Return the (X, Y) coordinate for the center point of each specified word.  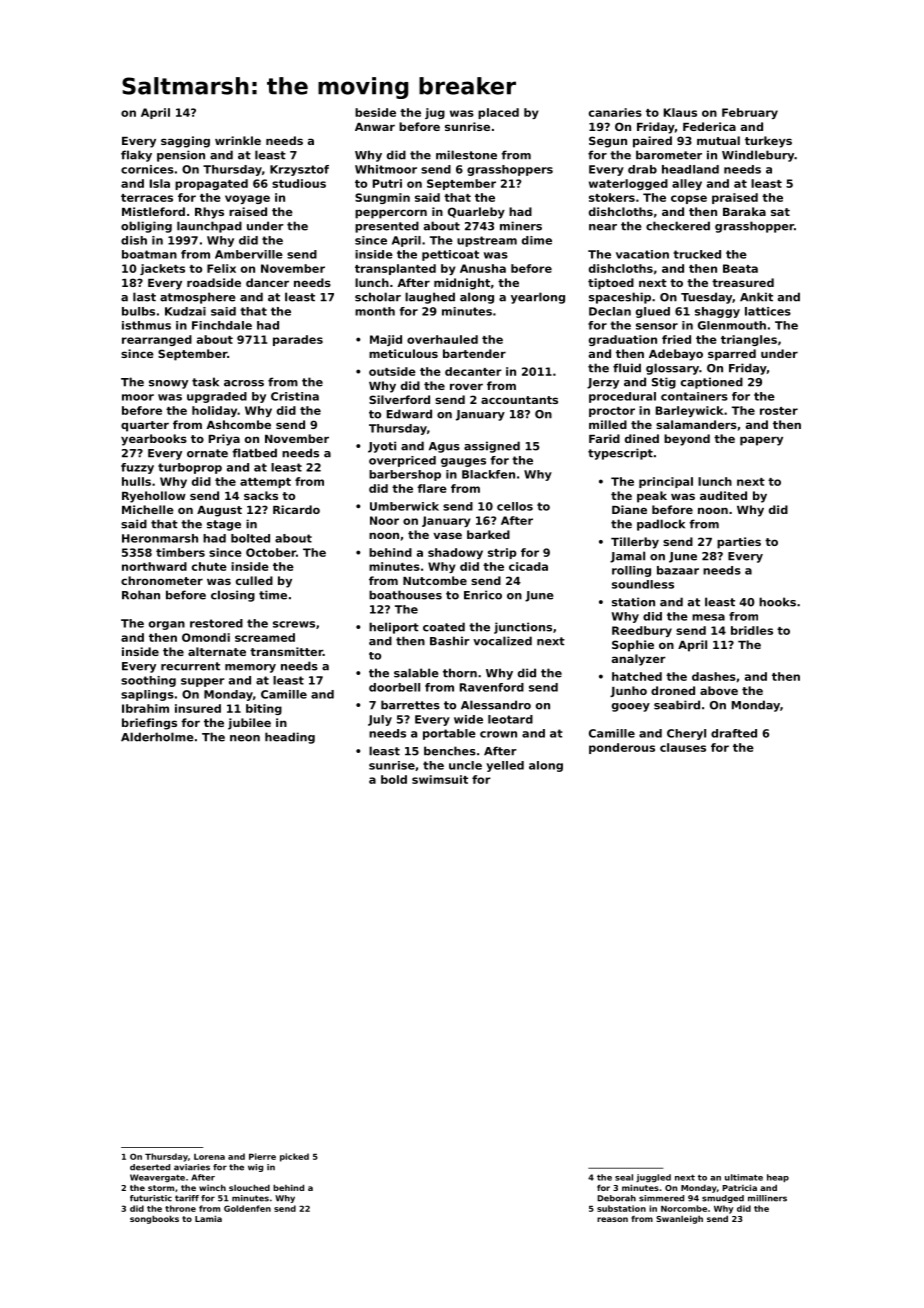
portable (449, 734)
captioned (712, 383)
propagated (211, 184)
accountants (519, 400)
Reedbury (642, 631)
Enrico (483, 595)
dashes (714, 676)
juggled (653, 1178)
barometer (669, 155)
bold (394, 779)
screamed (265, 637)
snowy (168, 384)
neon (245, 738)
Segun (608, 142)
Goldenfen (247, 1208)
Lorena (209, 1157)
